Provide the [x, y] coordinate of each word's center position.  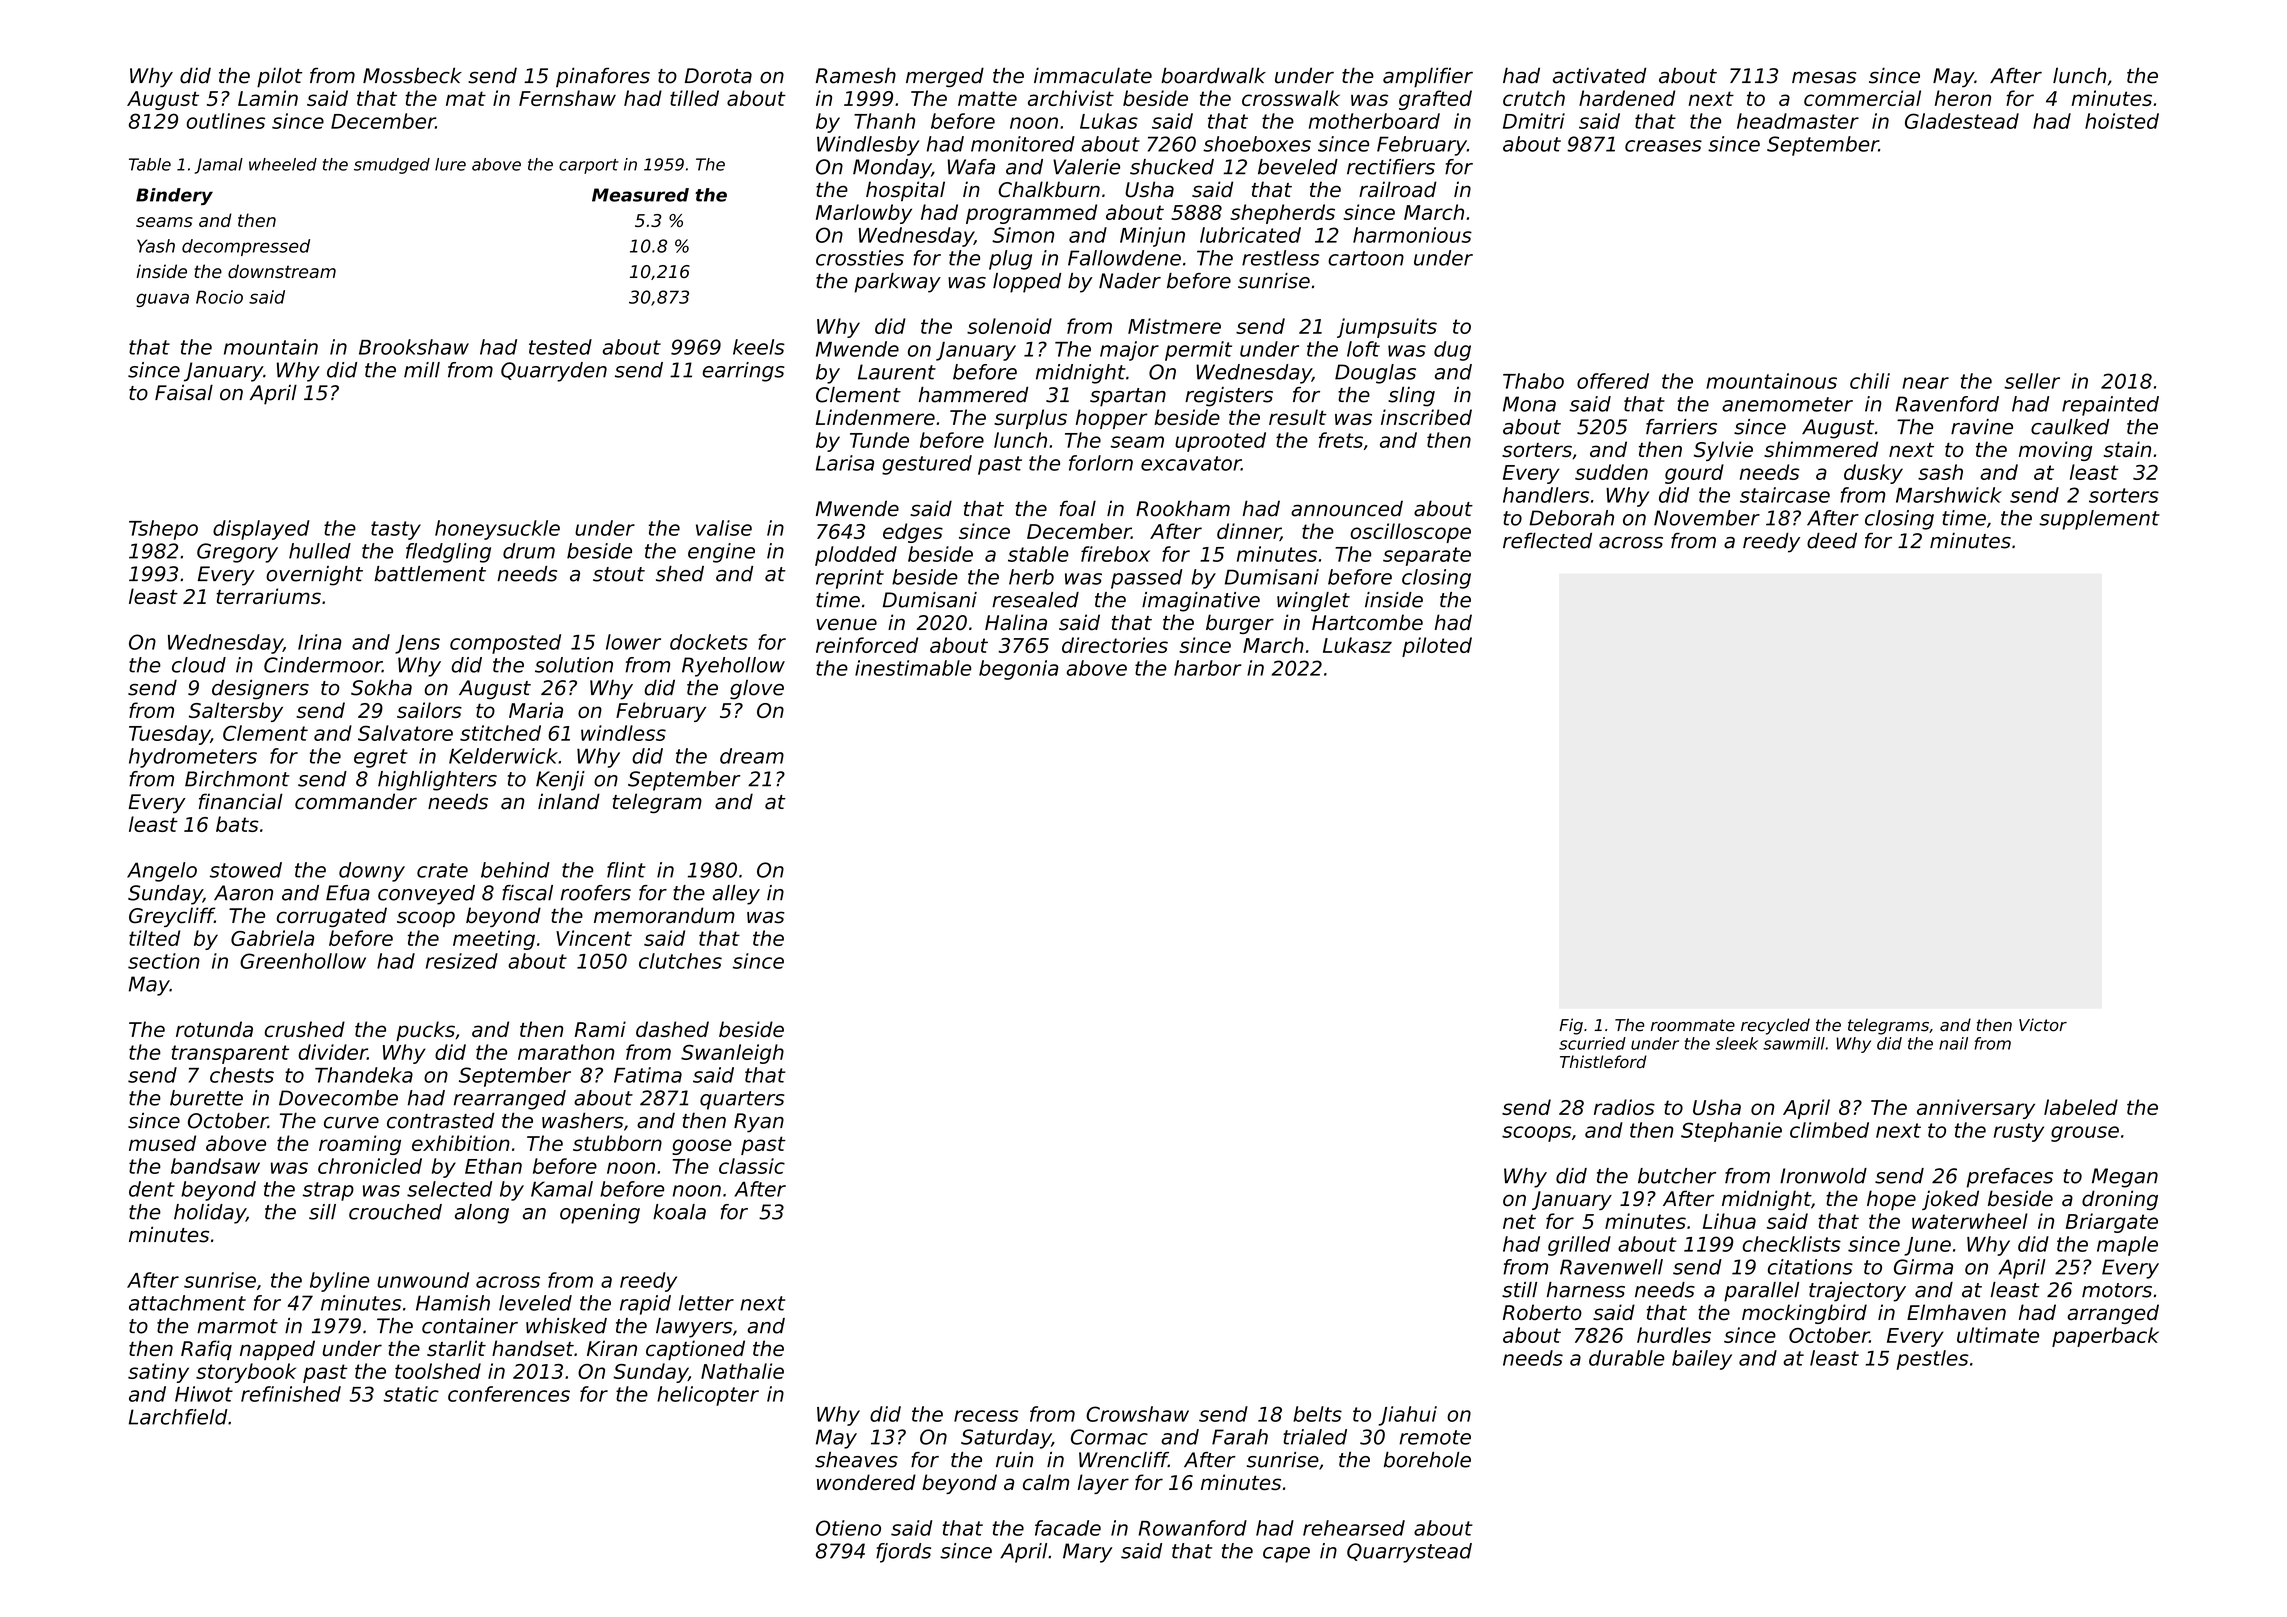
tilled [694, 98]
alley [736, 895]
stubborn [617, 1143]
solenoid [1009, 326]
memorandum [664, 915]
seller [2032, 381]
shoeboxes [1257, 144]
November [1707, 518]
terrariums [268, 596]
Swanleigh [732, 1054]
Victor [2043, 1025]
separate [1427, 556]
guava [162, 300]
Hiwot [204, 1394]
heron [1963, 98]
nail [1953, 1043]
